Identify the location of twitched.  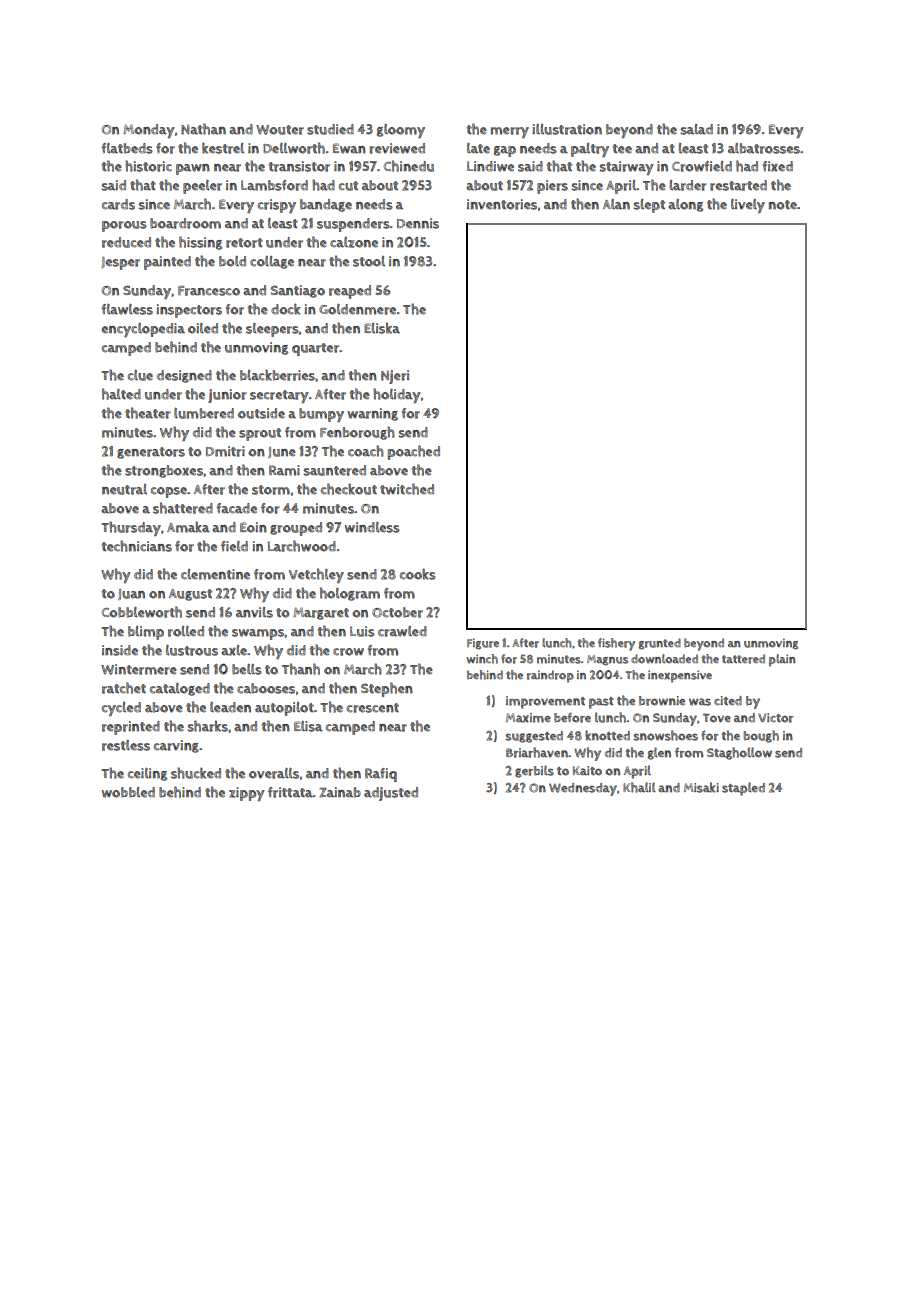
(407, 489).
